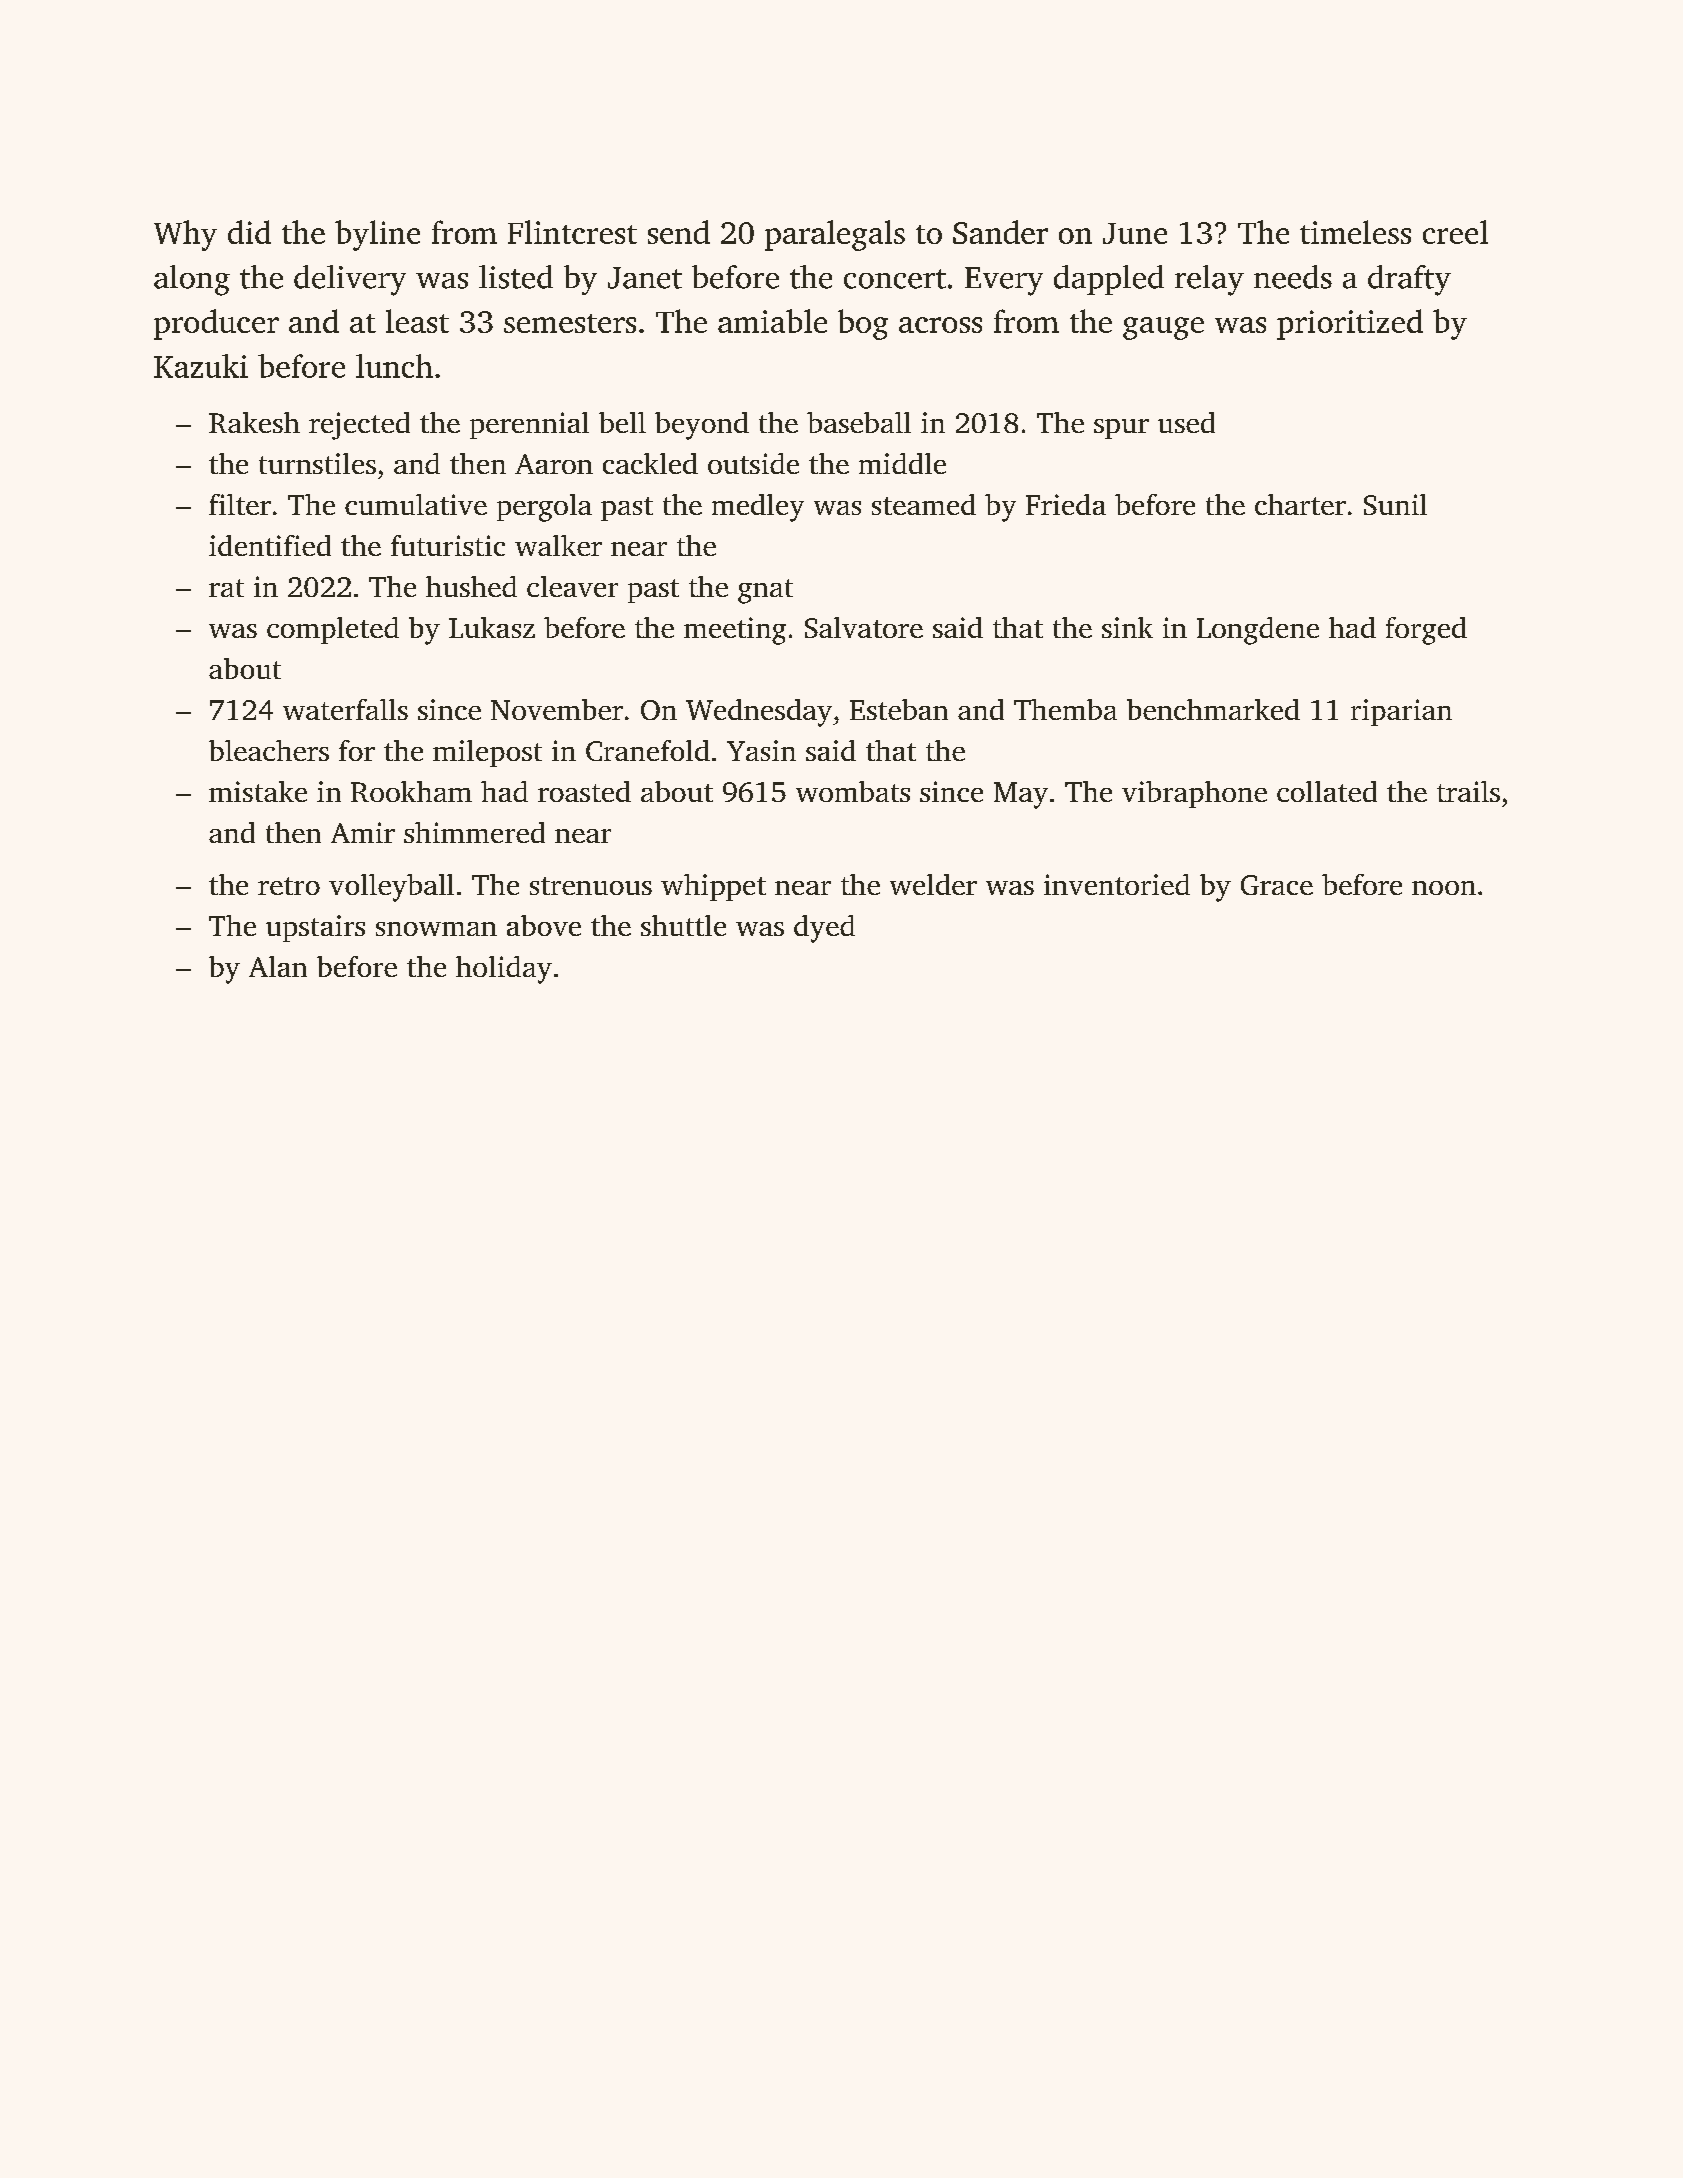  I want to click on byline, so click(377, 235).
